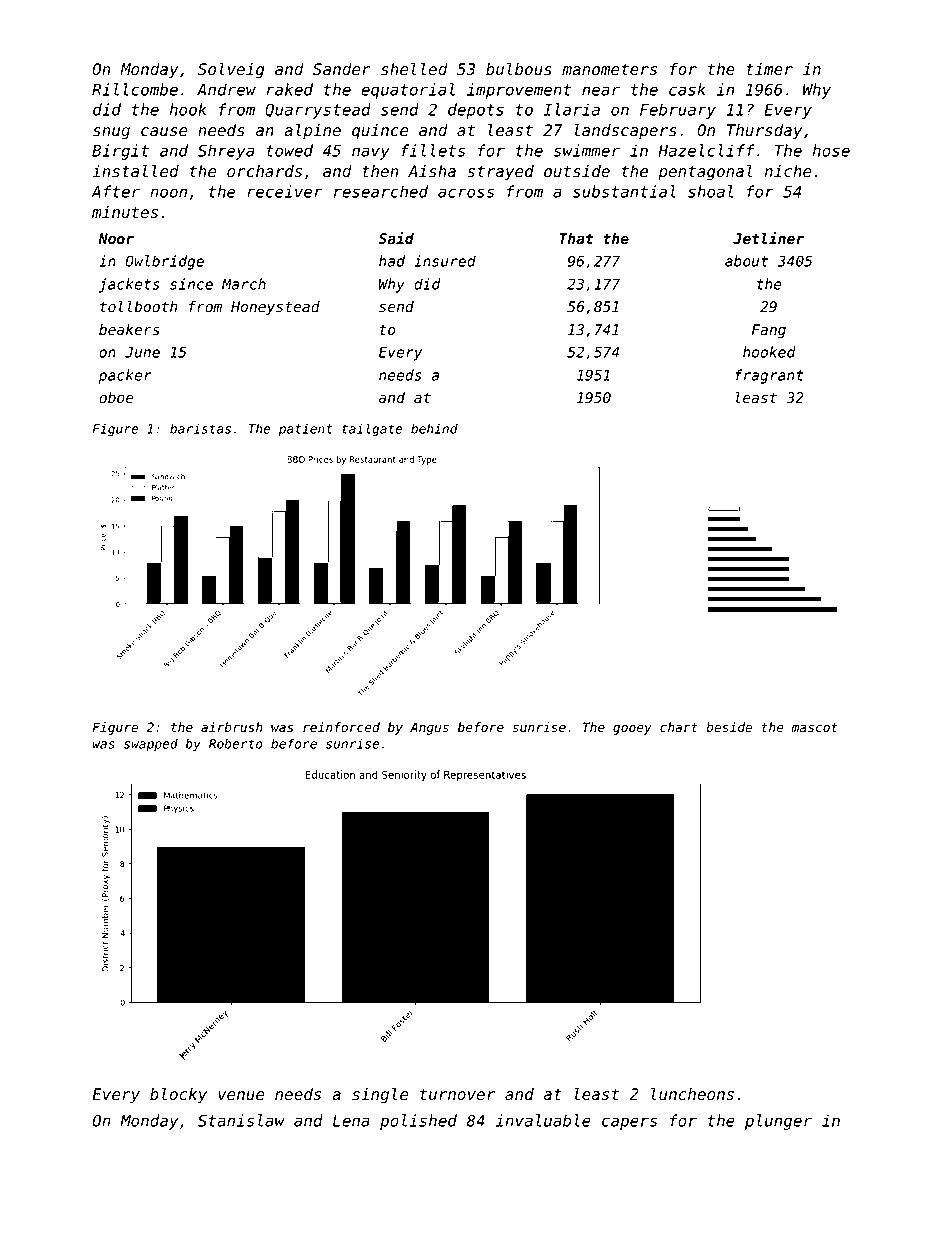 The width and height of the page is (952, 1233). Describe the element at coordinates (434, 428) in the page. I see `behind` at that location.
